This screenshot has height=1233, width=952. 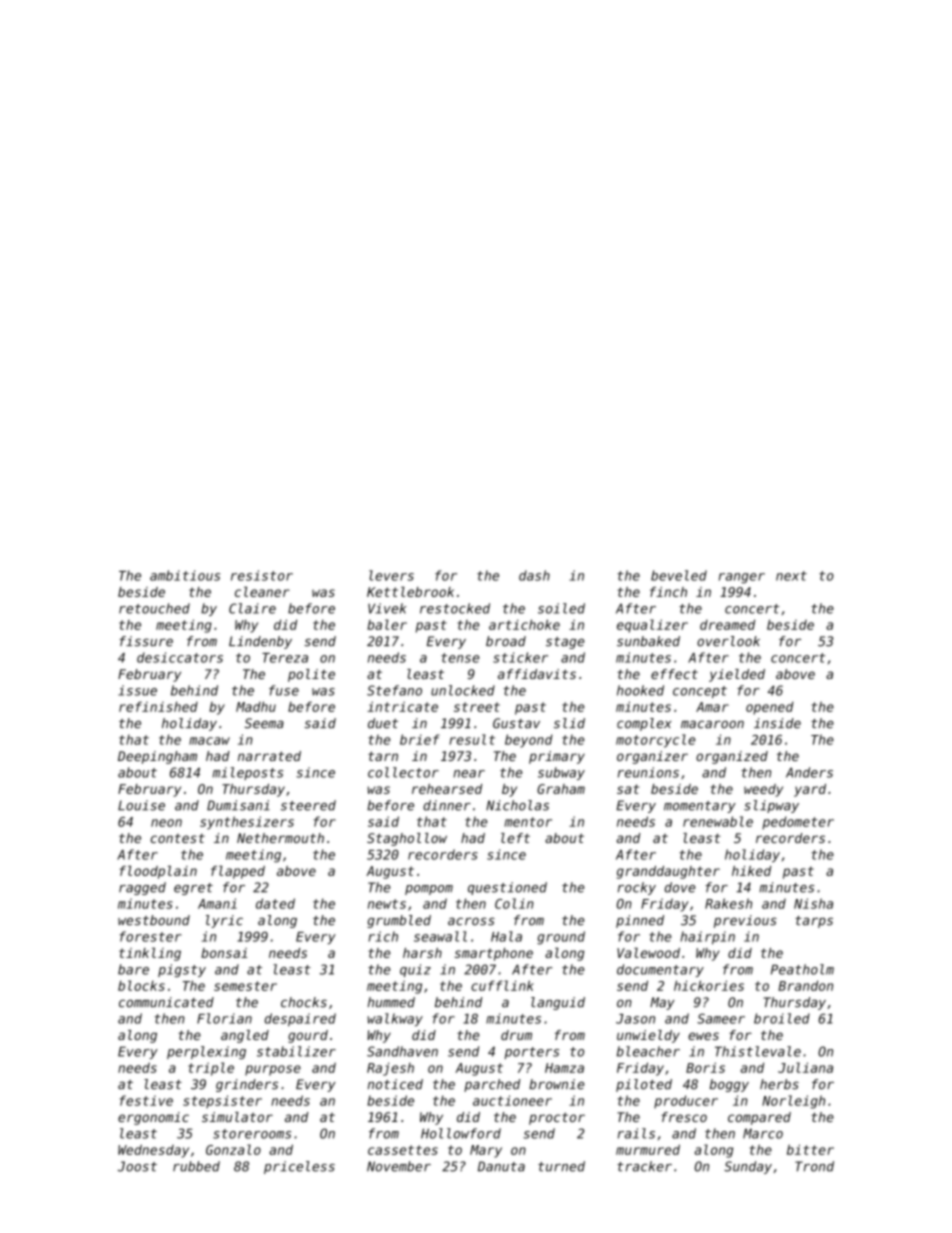 I want to click on contest, so click(x=178, y=838).
